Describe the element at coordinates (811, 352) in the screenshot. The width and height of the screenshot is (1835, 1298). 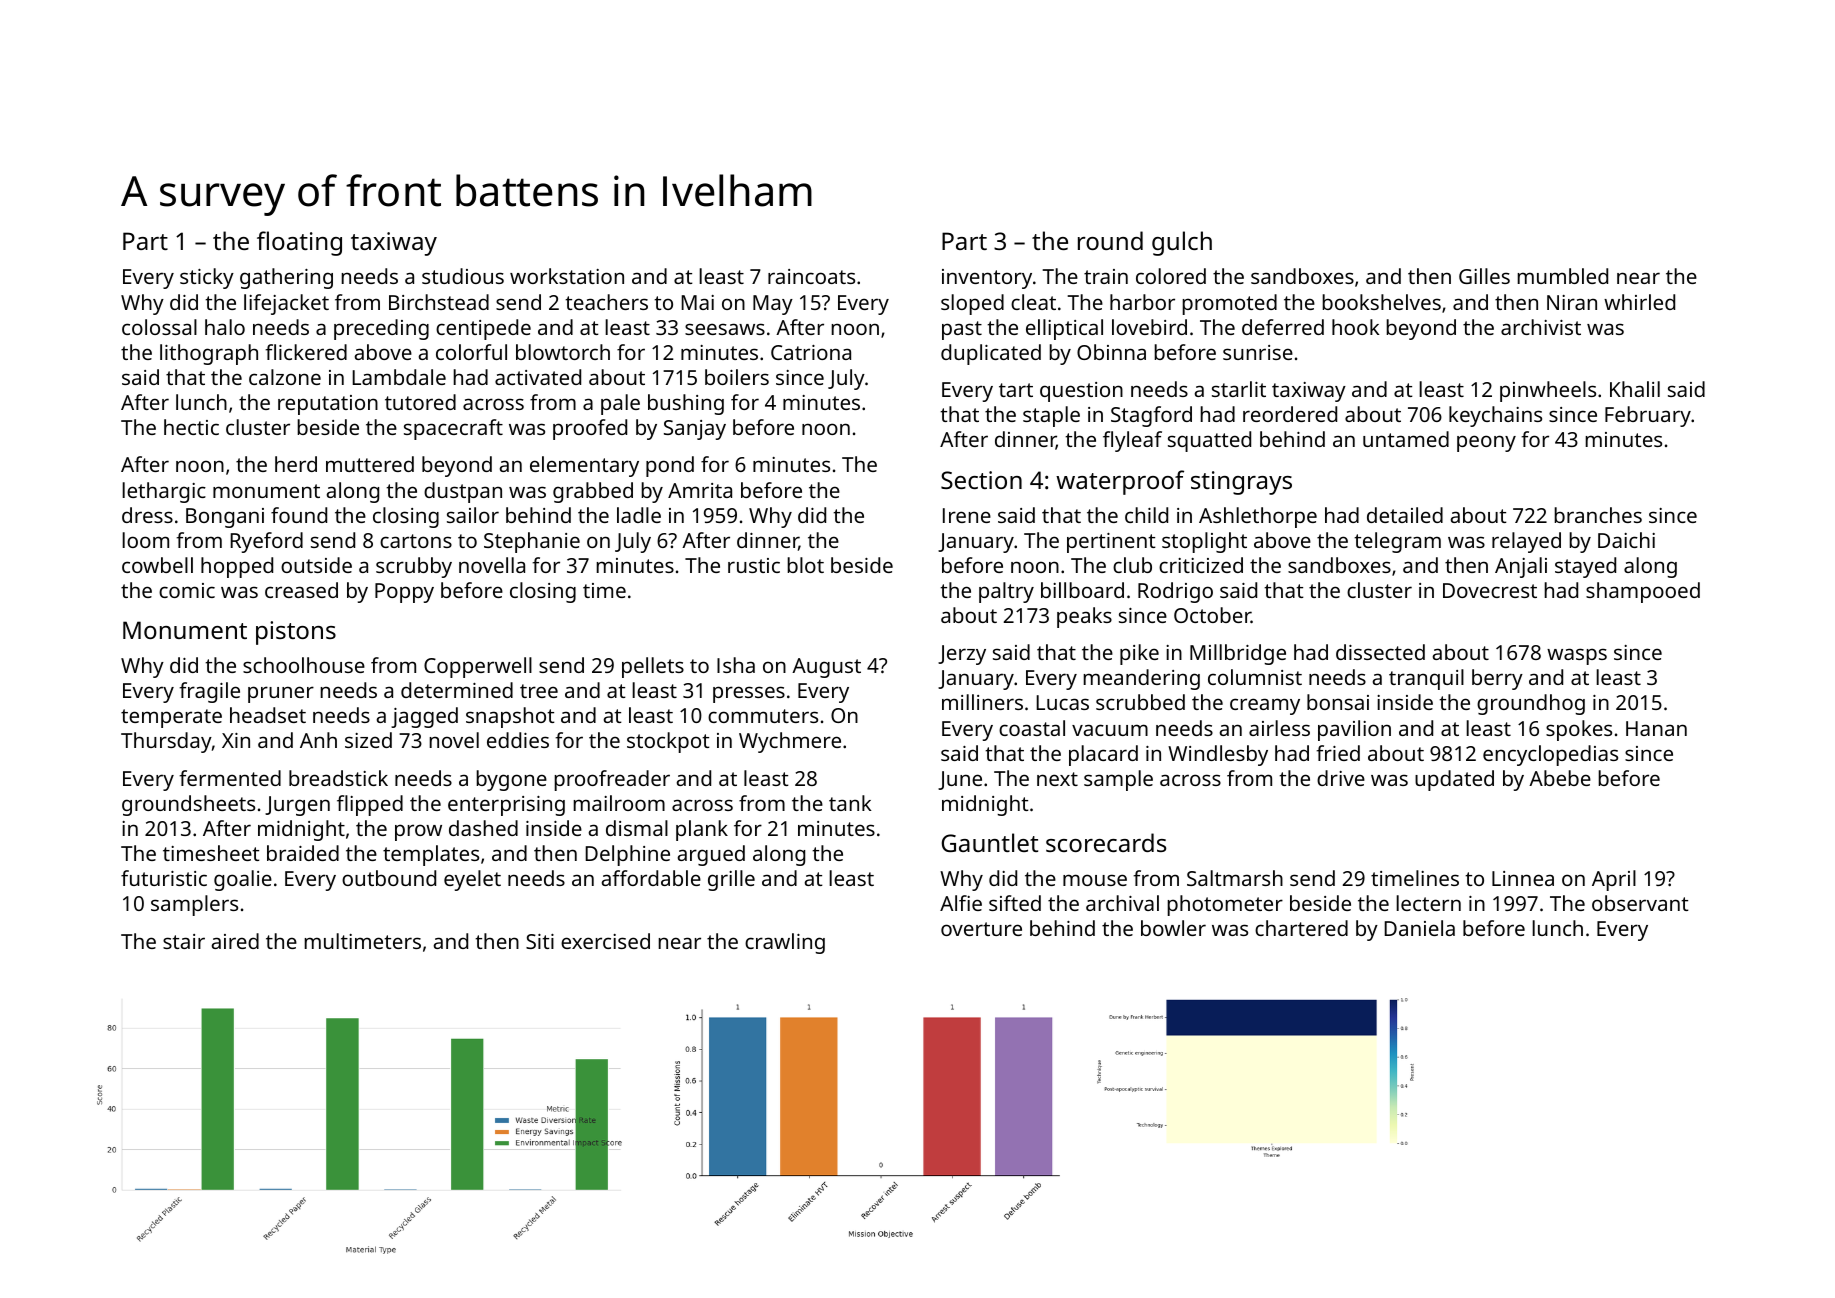
I see `Catriona` at that location.
